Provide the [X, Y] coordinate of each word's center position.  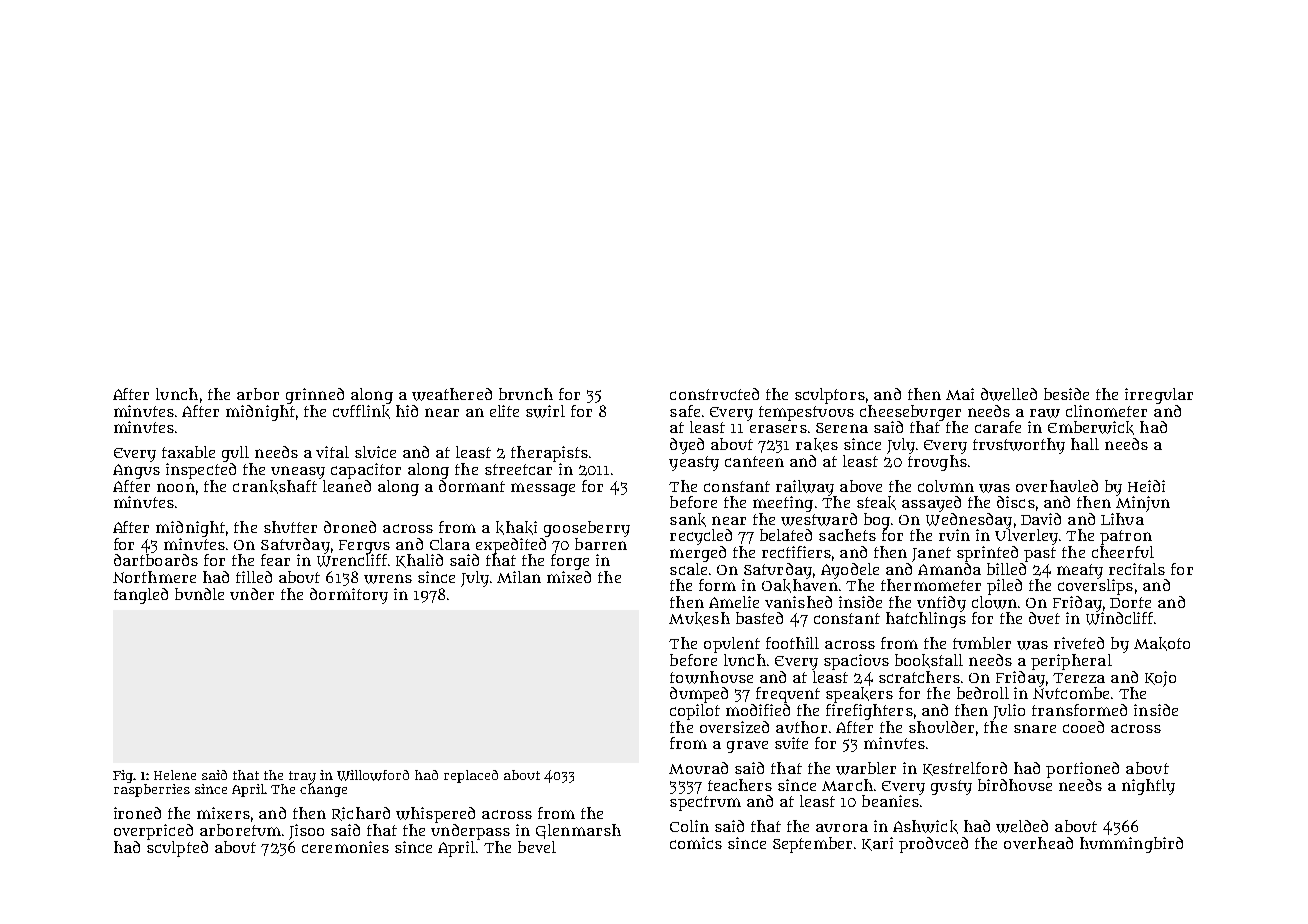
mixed [569, 577]
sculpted [177, 849]
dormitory [349, 596]
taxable [188, 452]
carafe [998, 427]
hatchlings [926, 620]
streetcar [518, 469]
